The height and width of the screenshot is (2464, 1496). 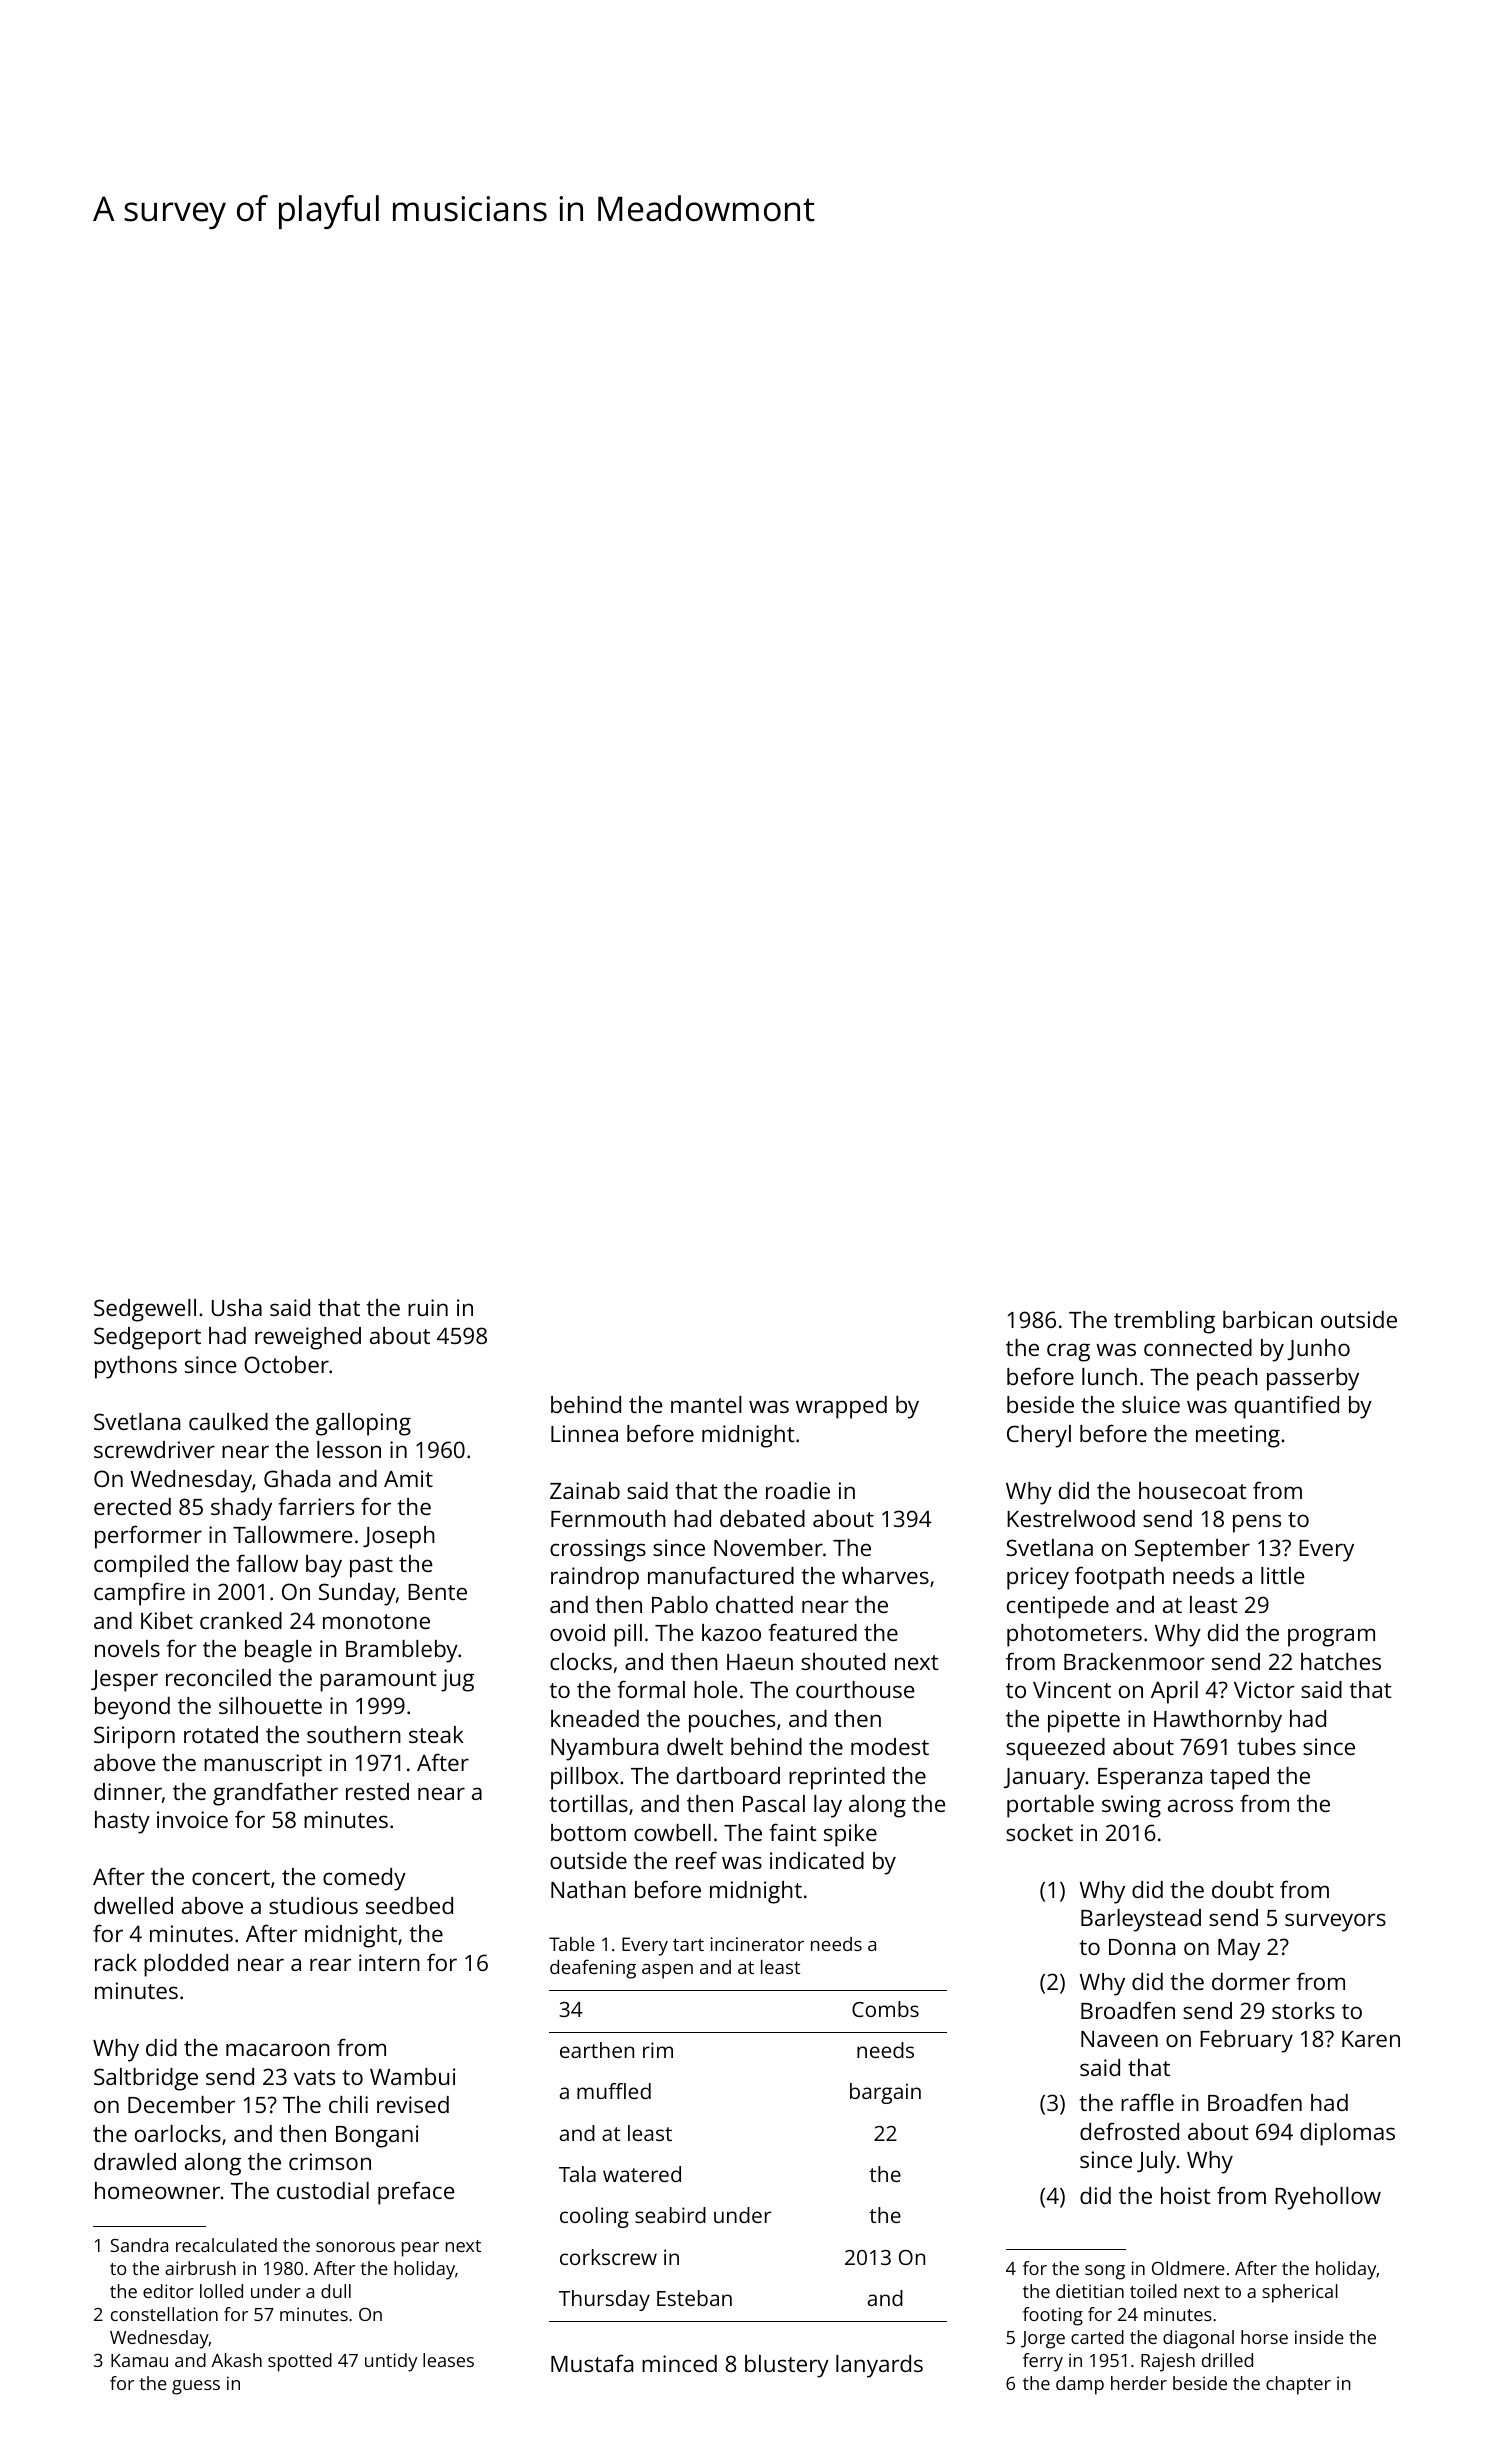 I want to click on homeowner, so click(x=158, y=2190).
